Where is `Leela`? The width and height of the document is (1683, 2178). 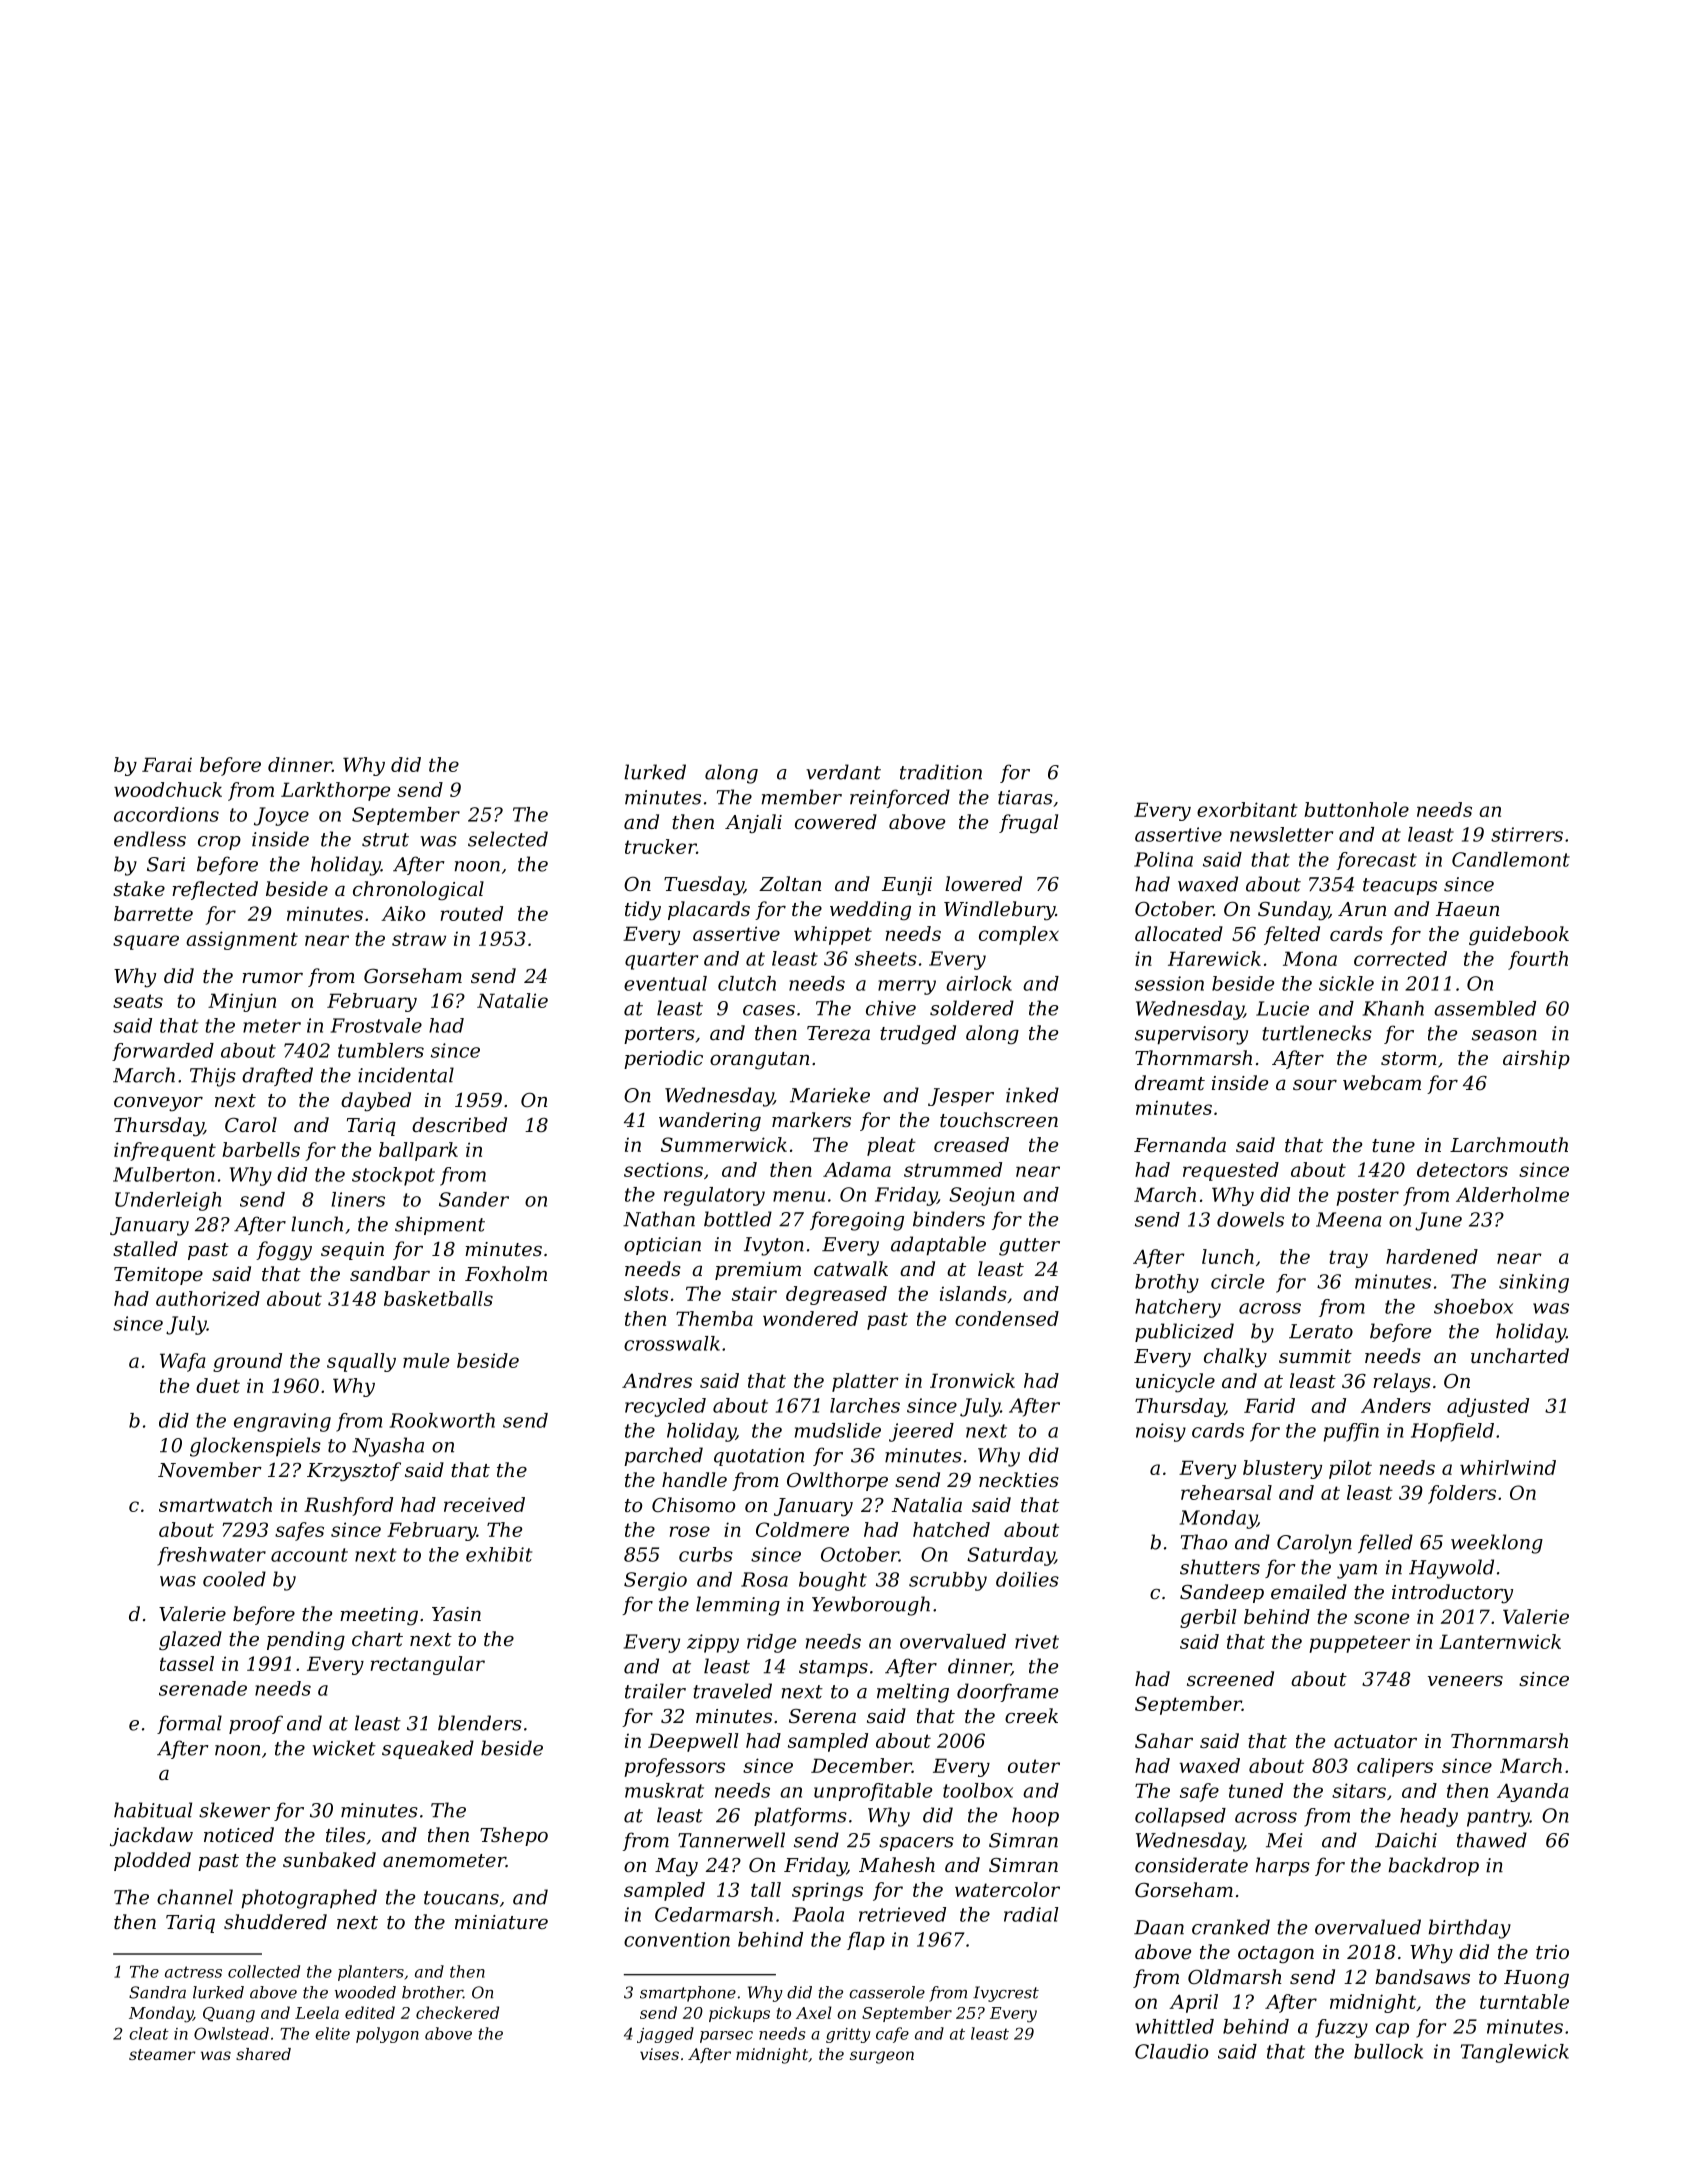 Leela is located at coordinates (317, 2012).
